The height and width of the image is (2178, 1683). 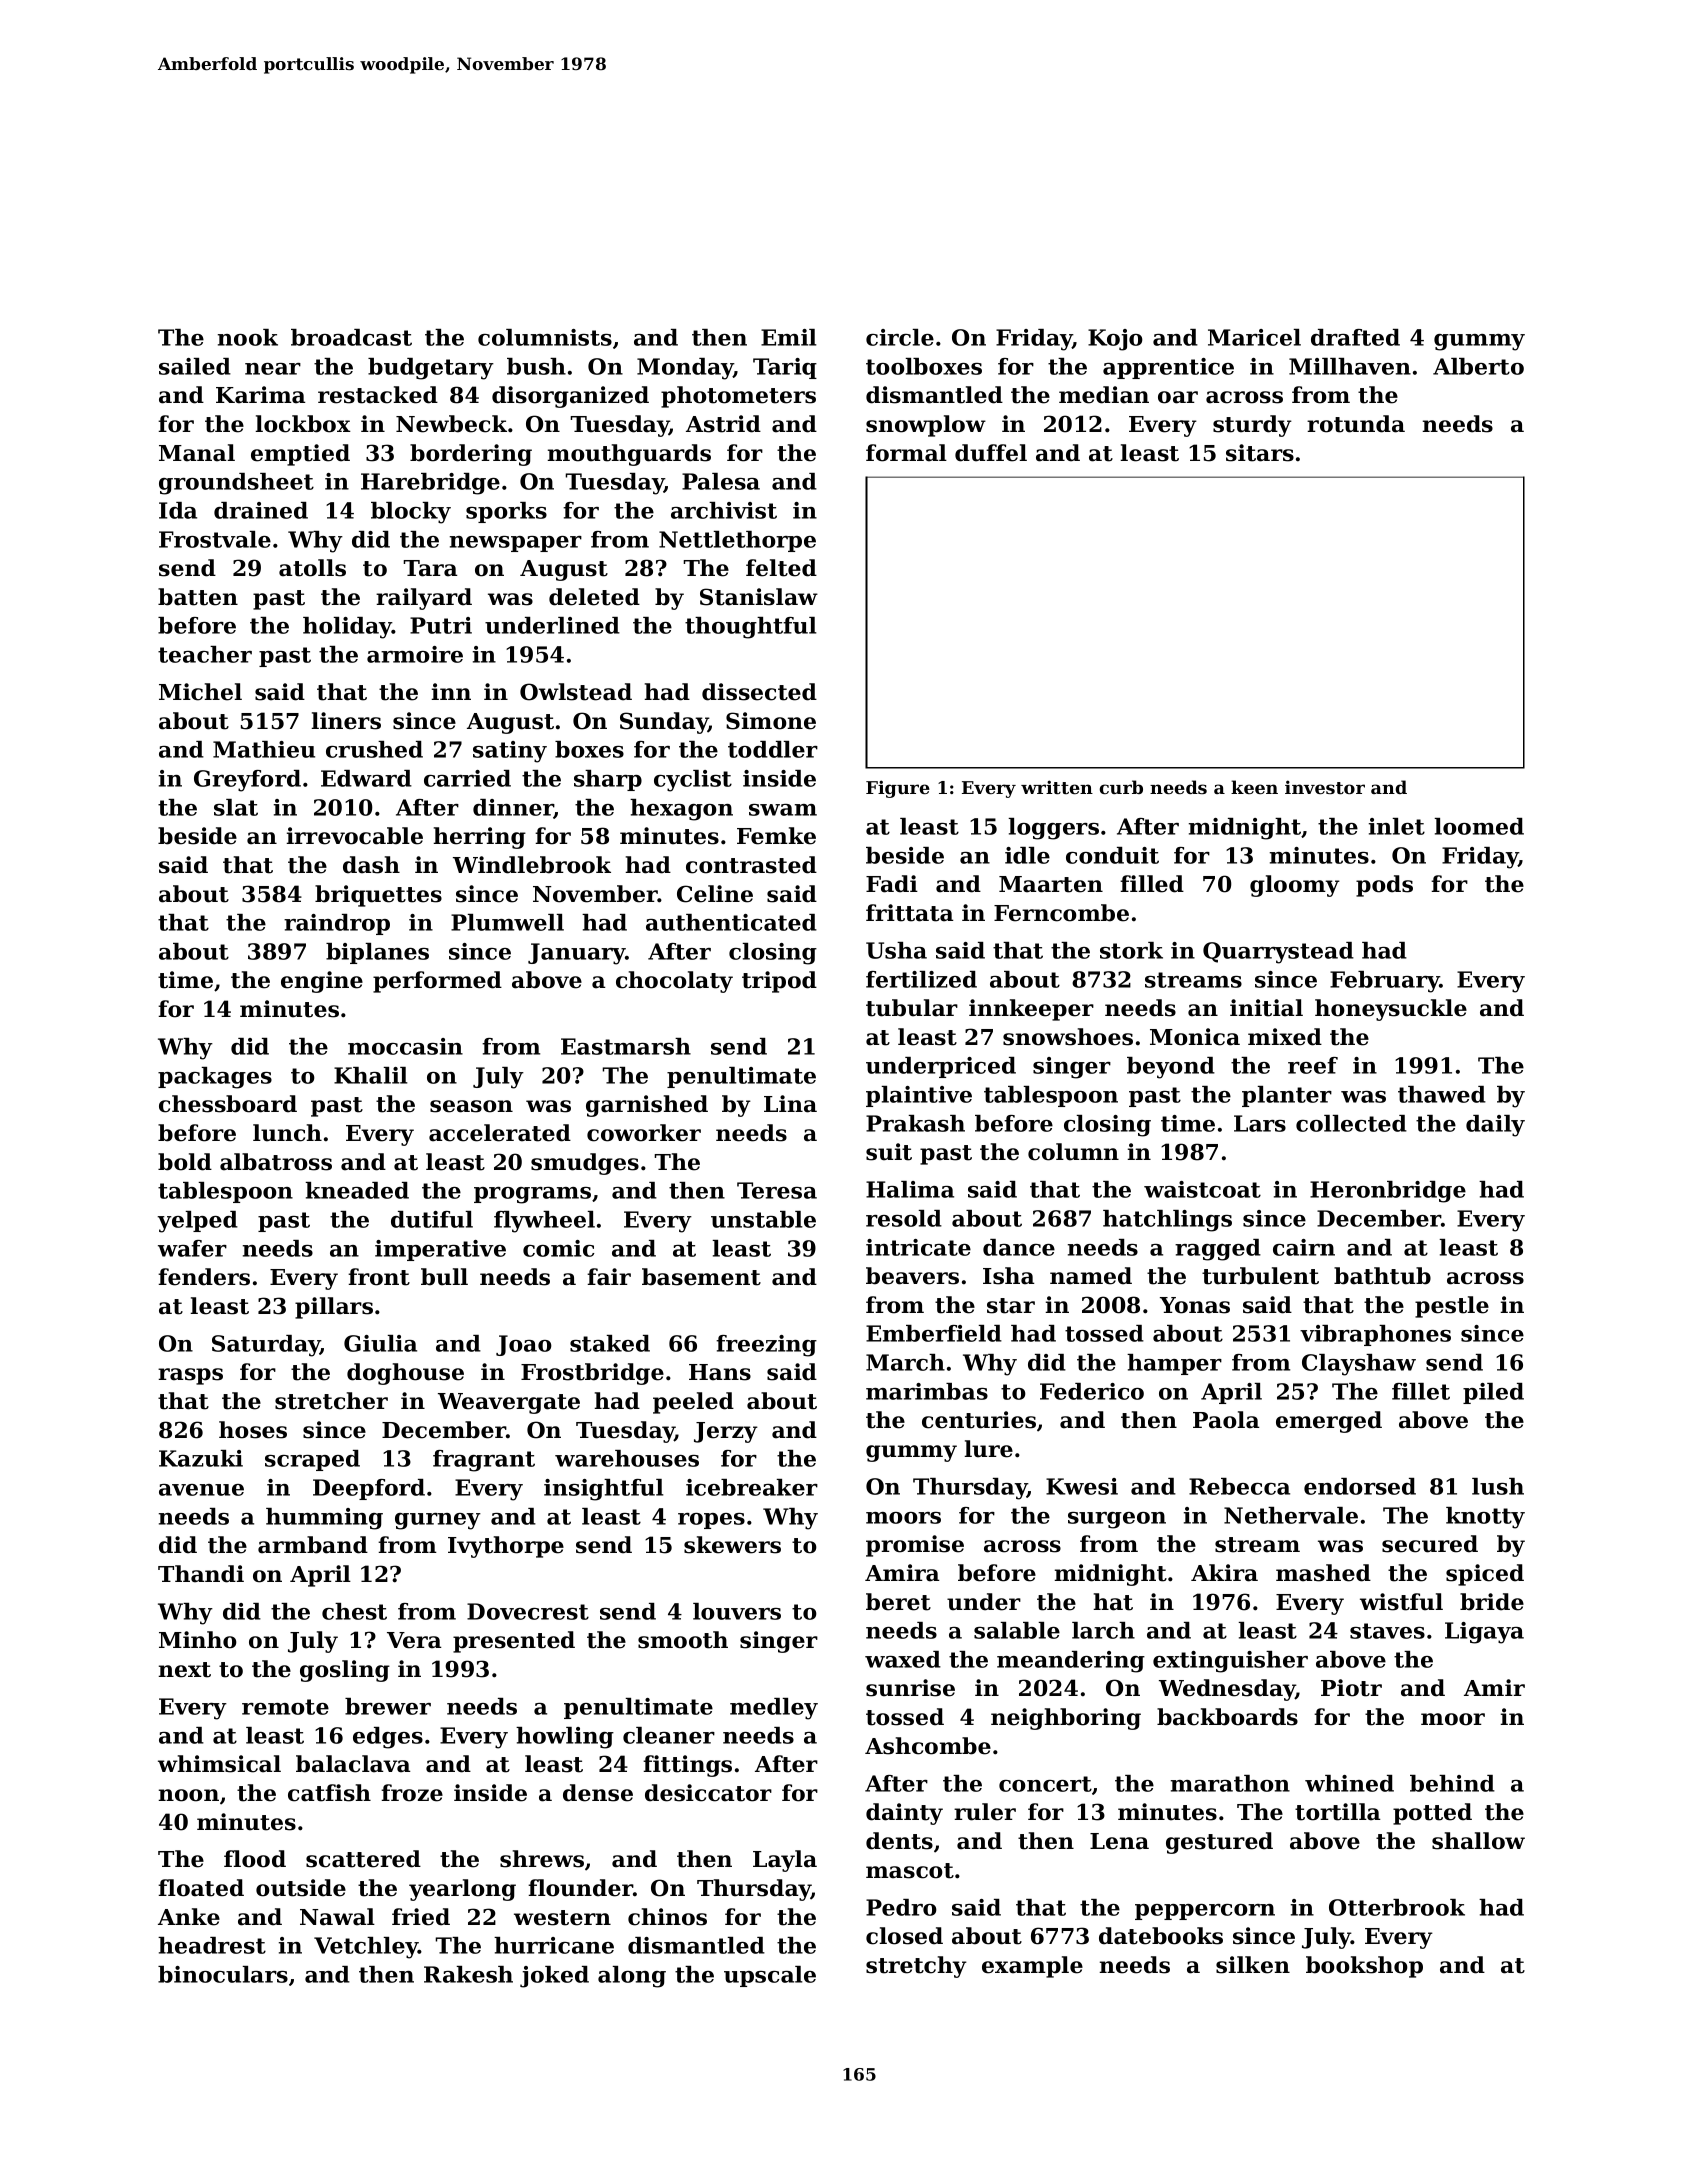 I want to click on thoughtful, so click(x=751, y=628).
